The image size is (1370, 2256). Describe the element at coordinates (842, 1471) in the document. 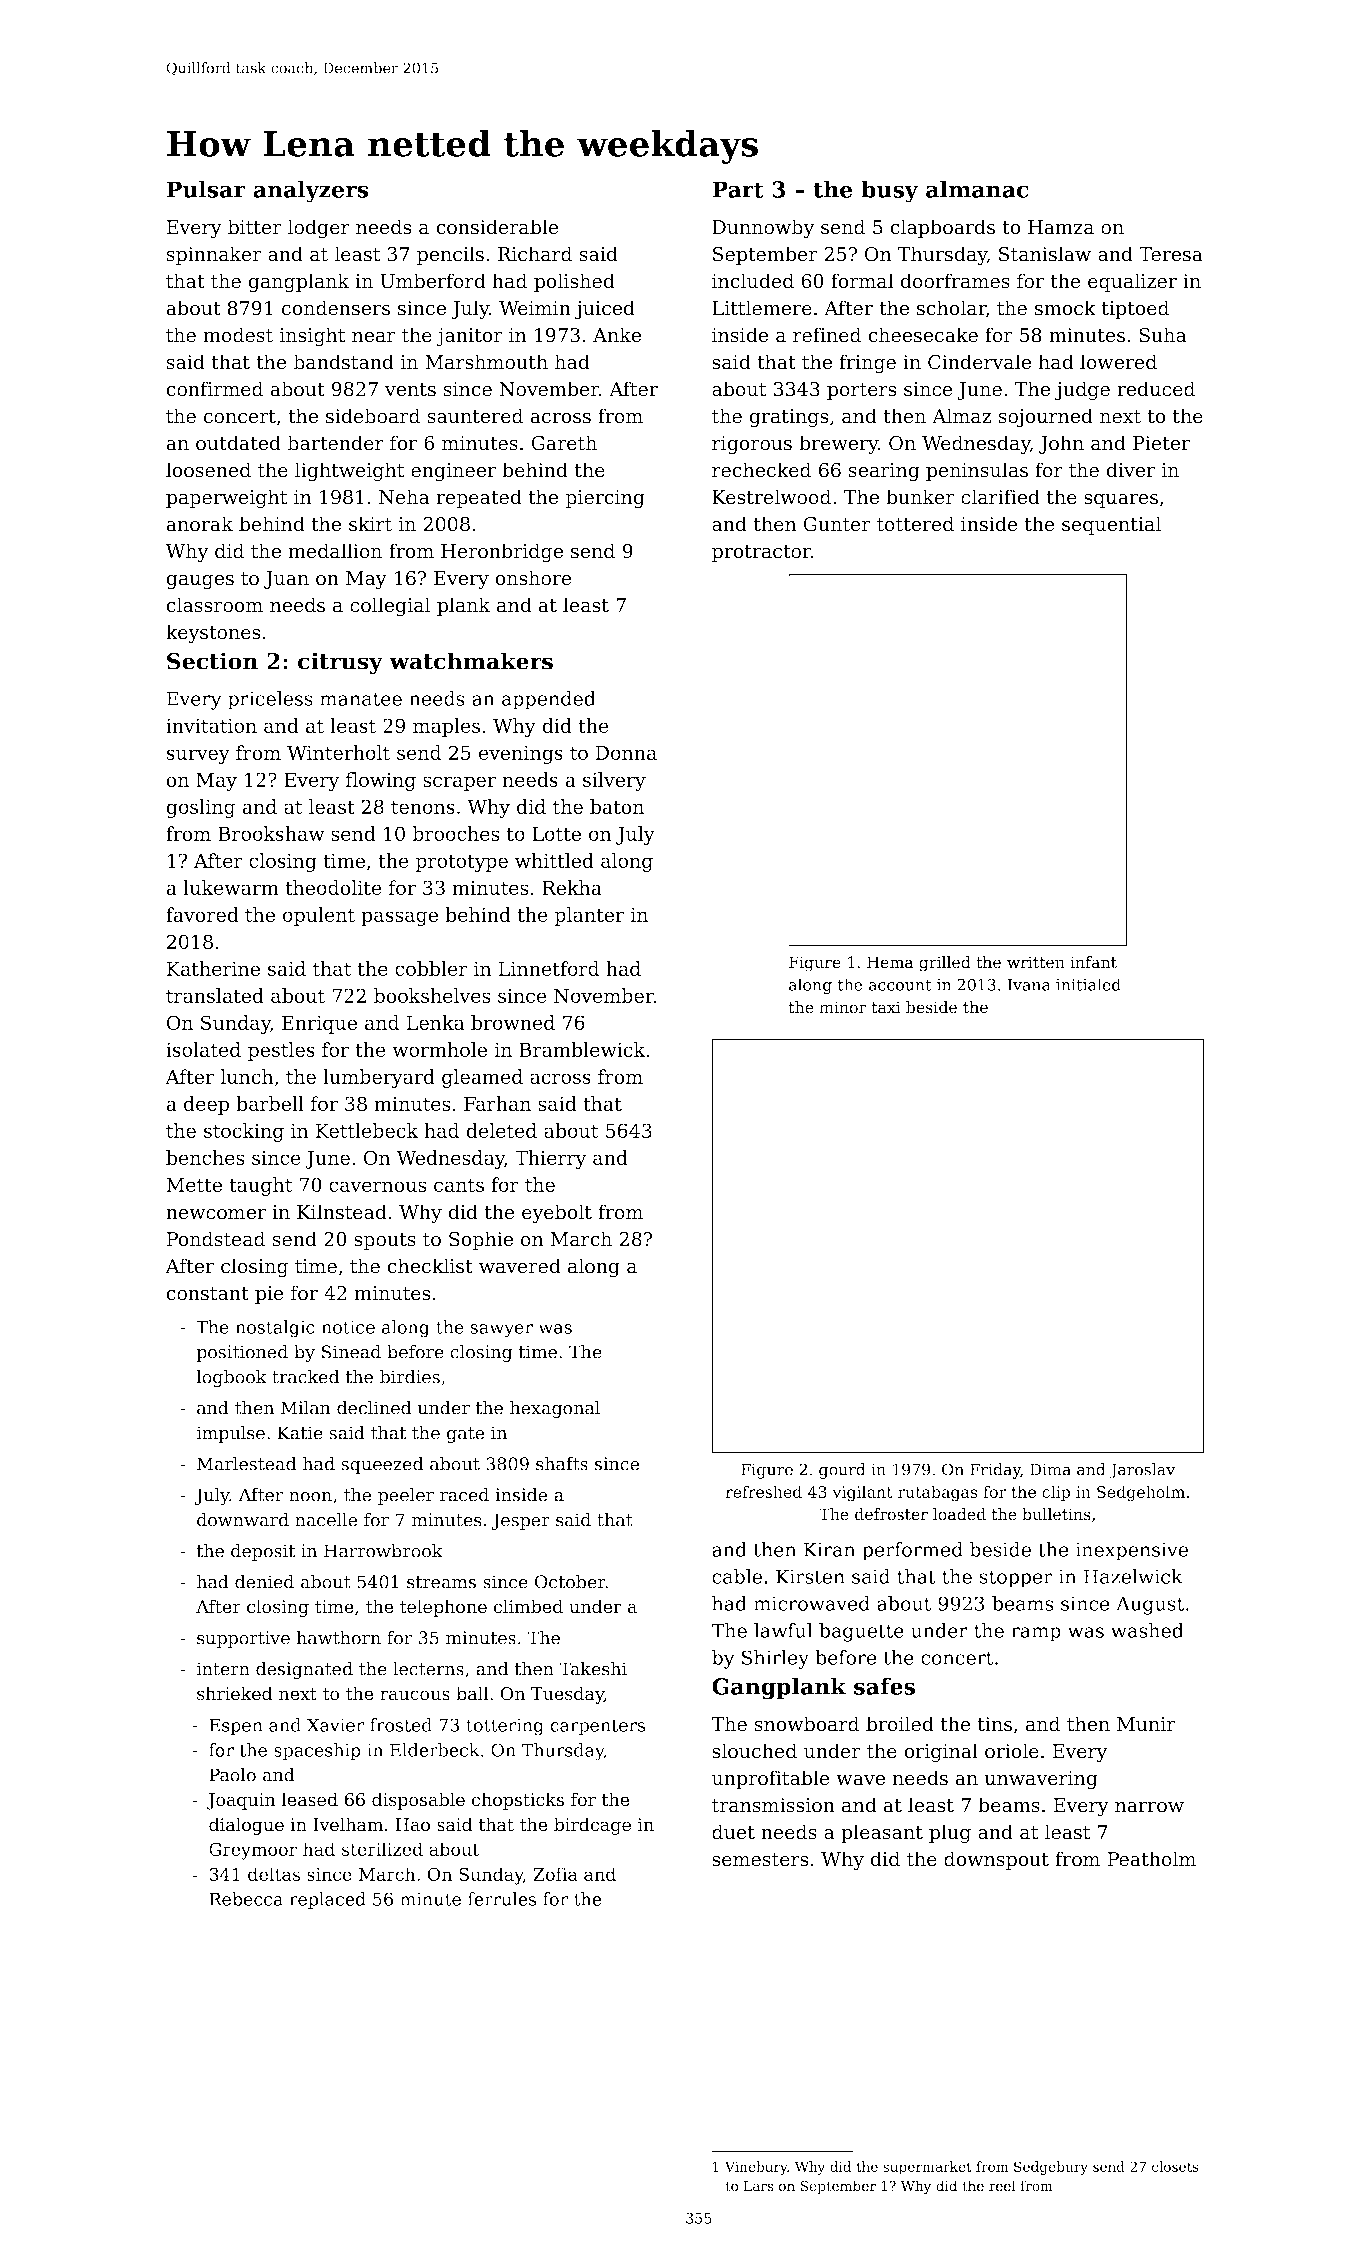

I see `gourd` at that location.
